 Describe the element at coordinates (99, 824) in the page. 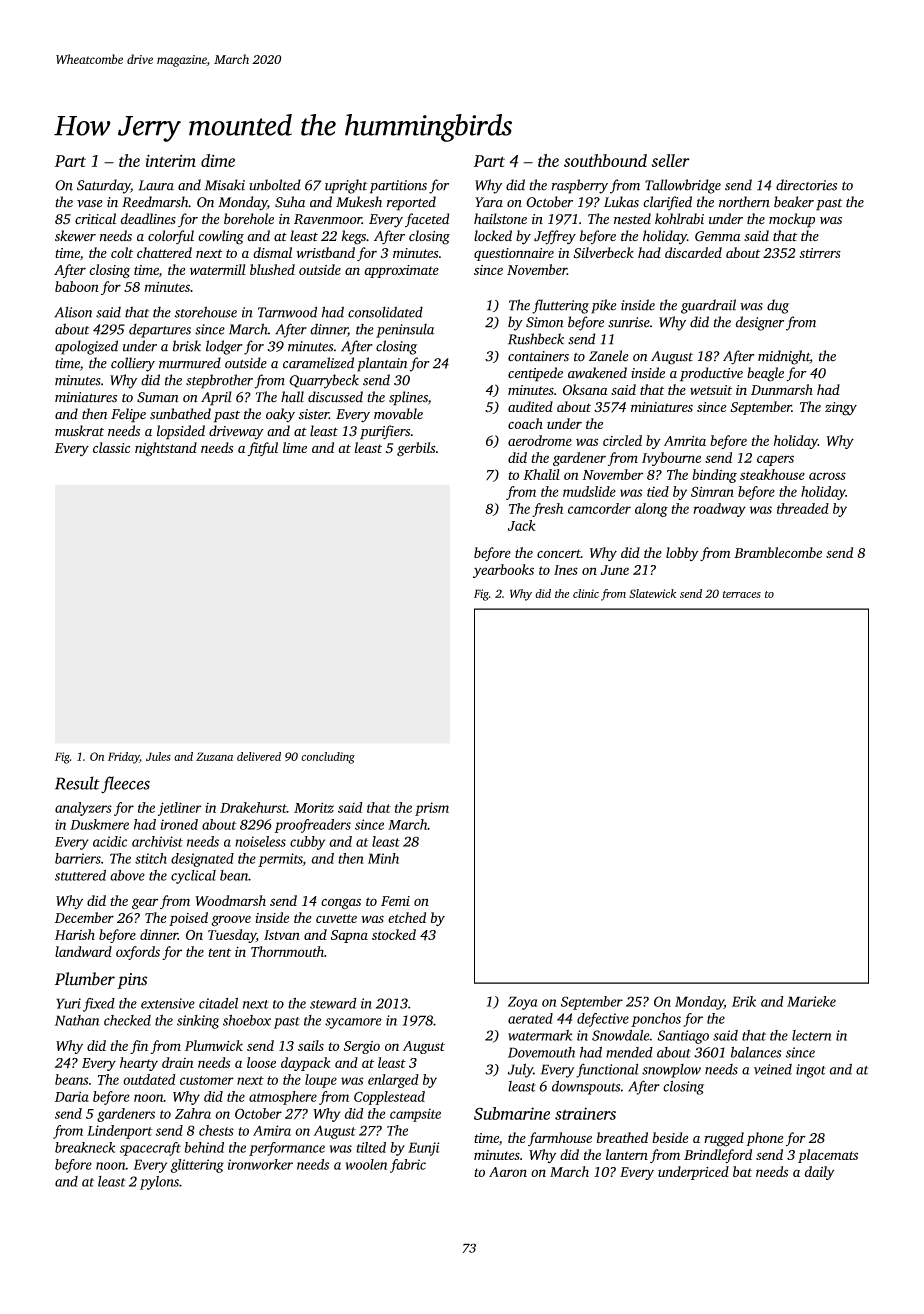

I see `Duskmere` at that location.
